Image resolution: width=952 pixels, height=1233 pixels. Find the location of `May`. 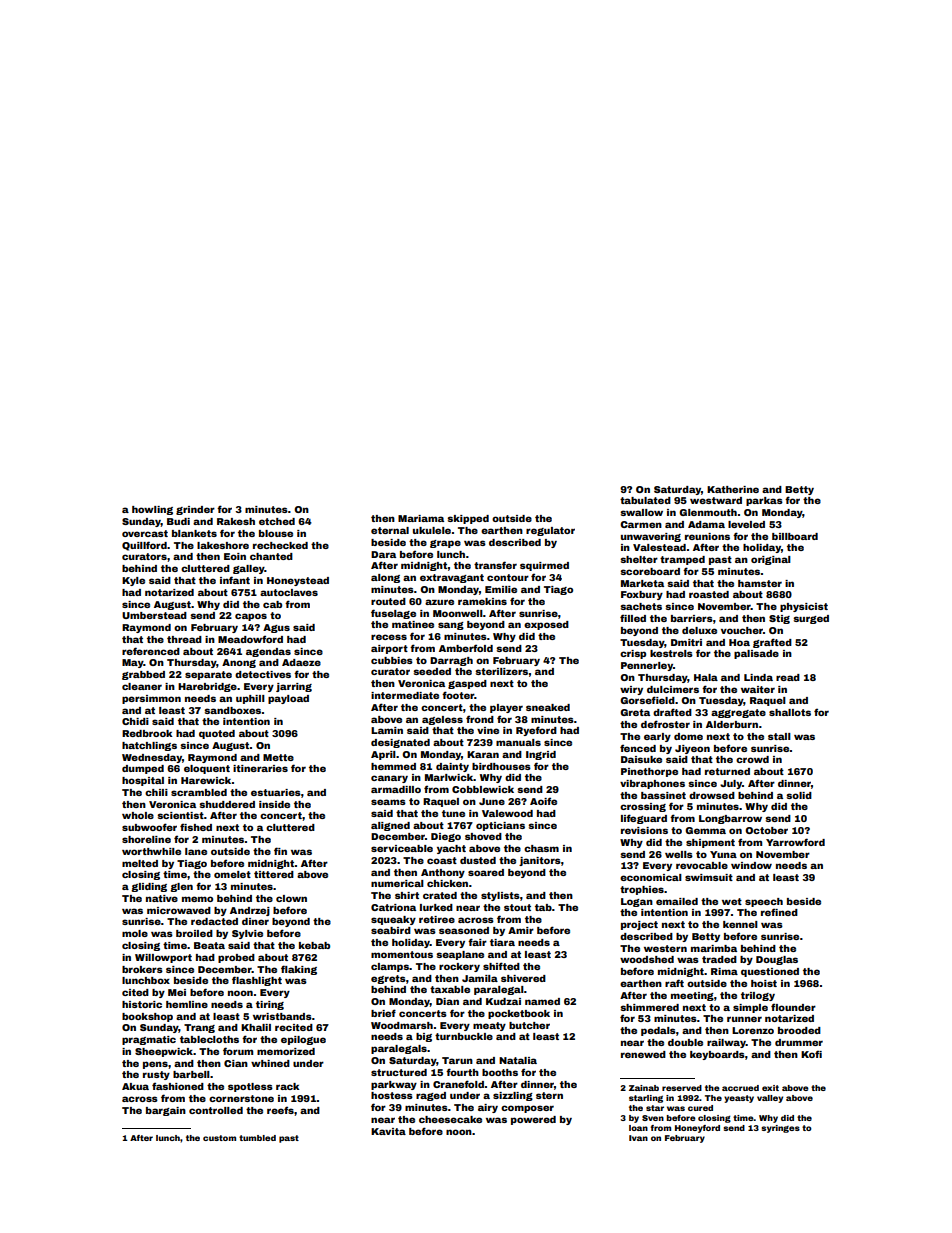

May is located at coordinates (133, 663).
